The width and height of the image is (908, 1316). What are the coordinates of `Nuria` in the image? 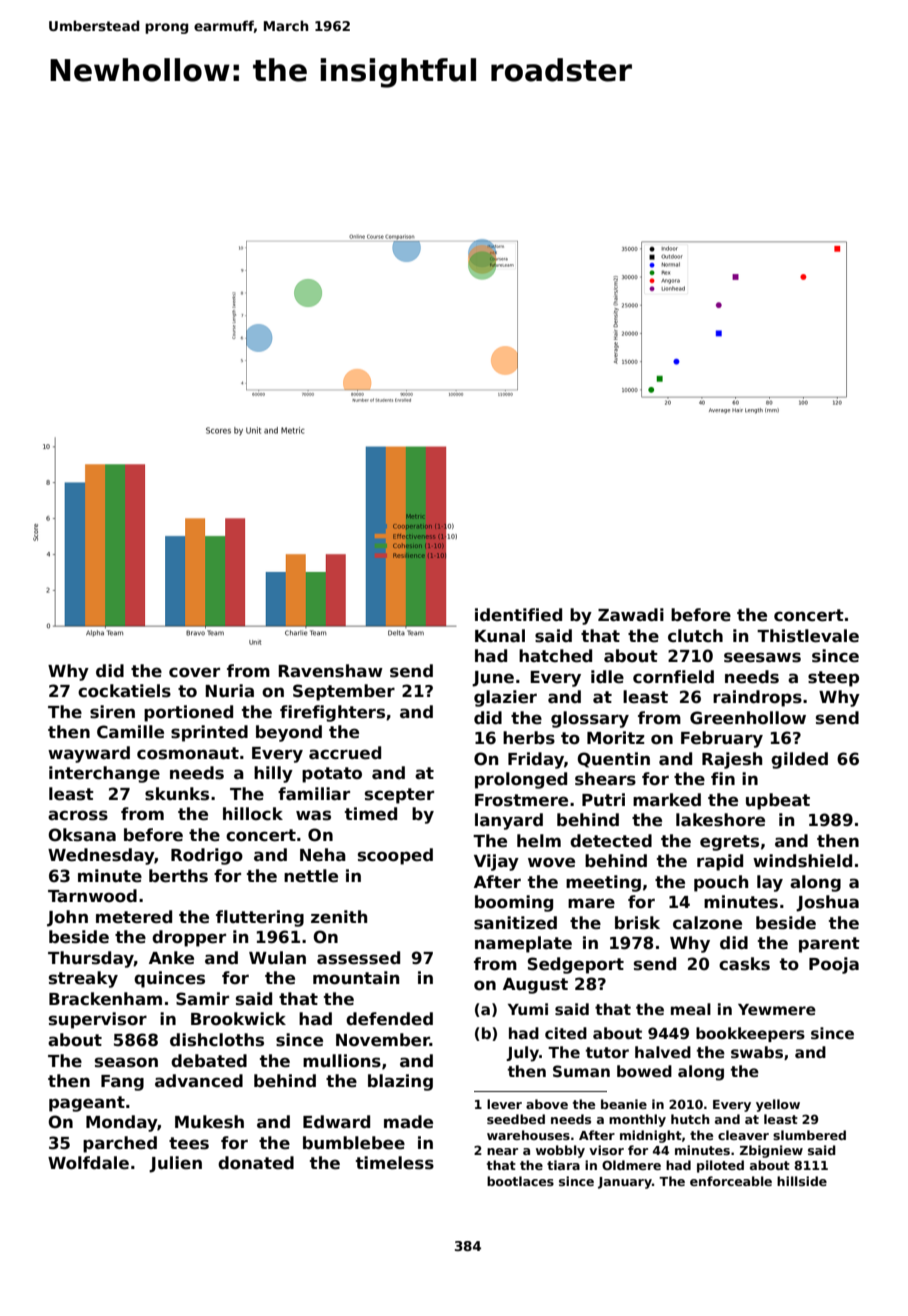 It's located at (229, 691).
